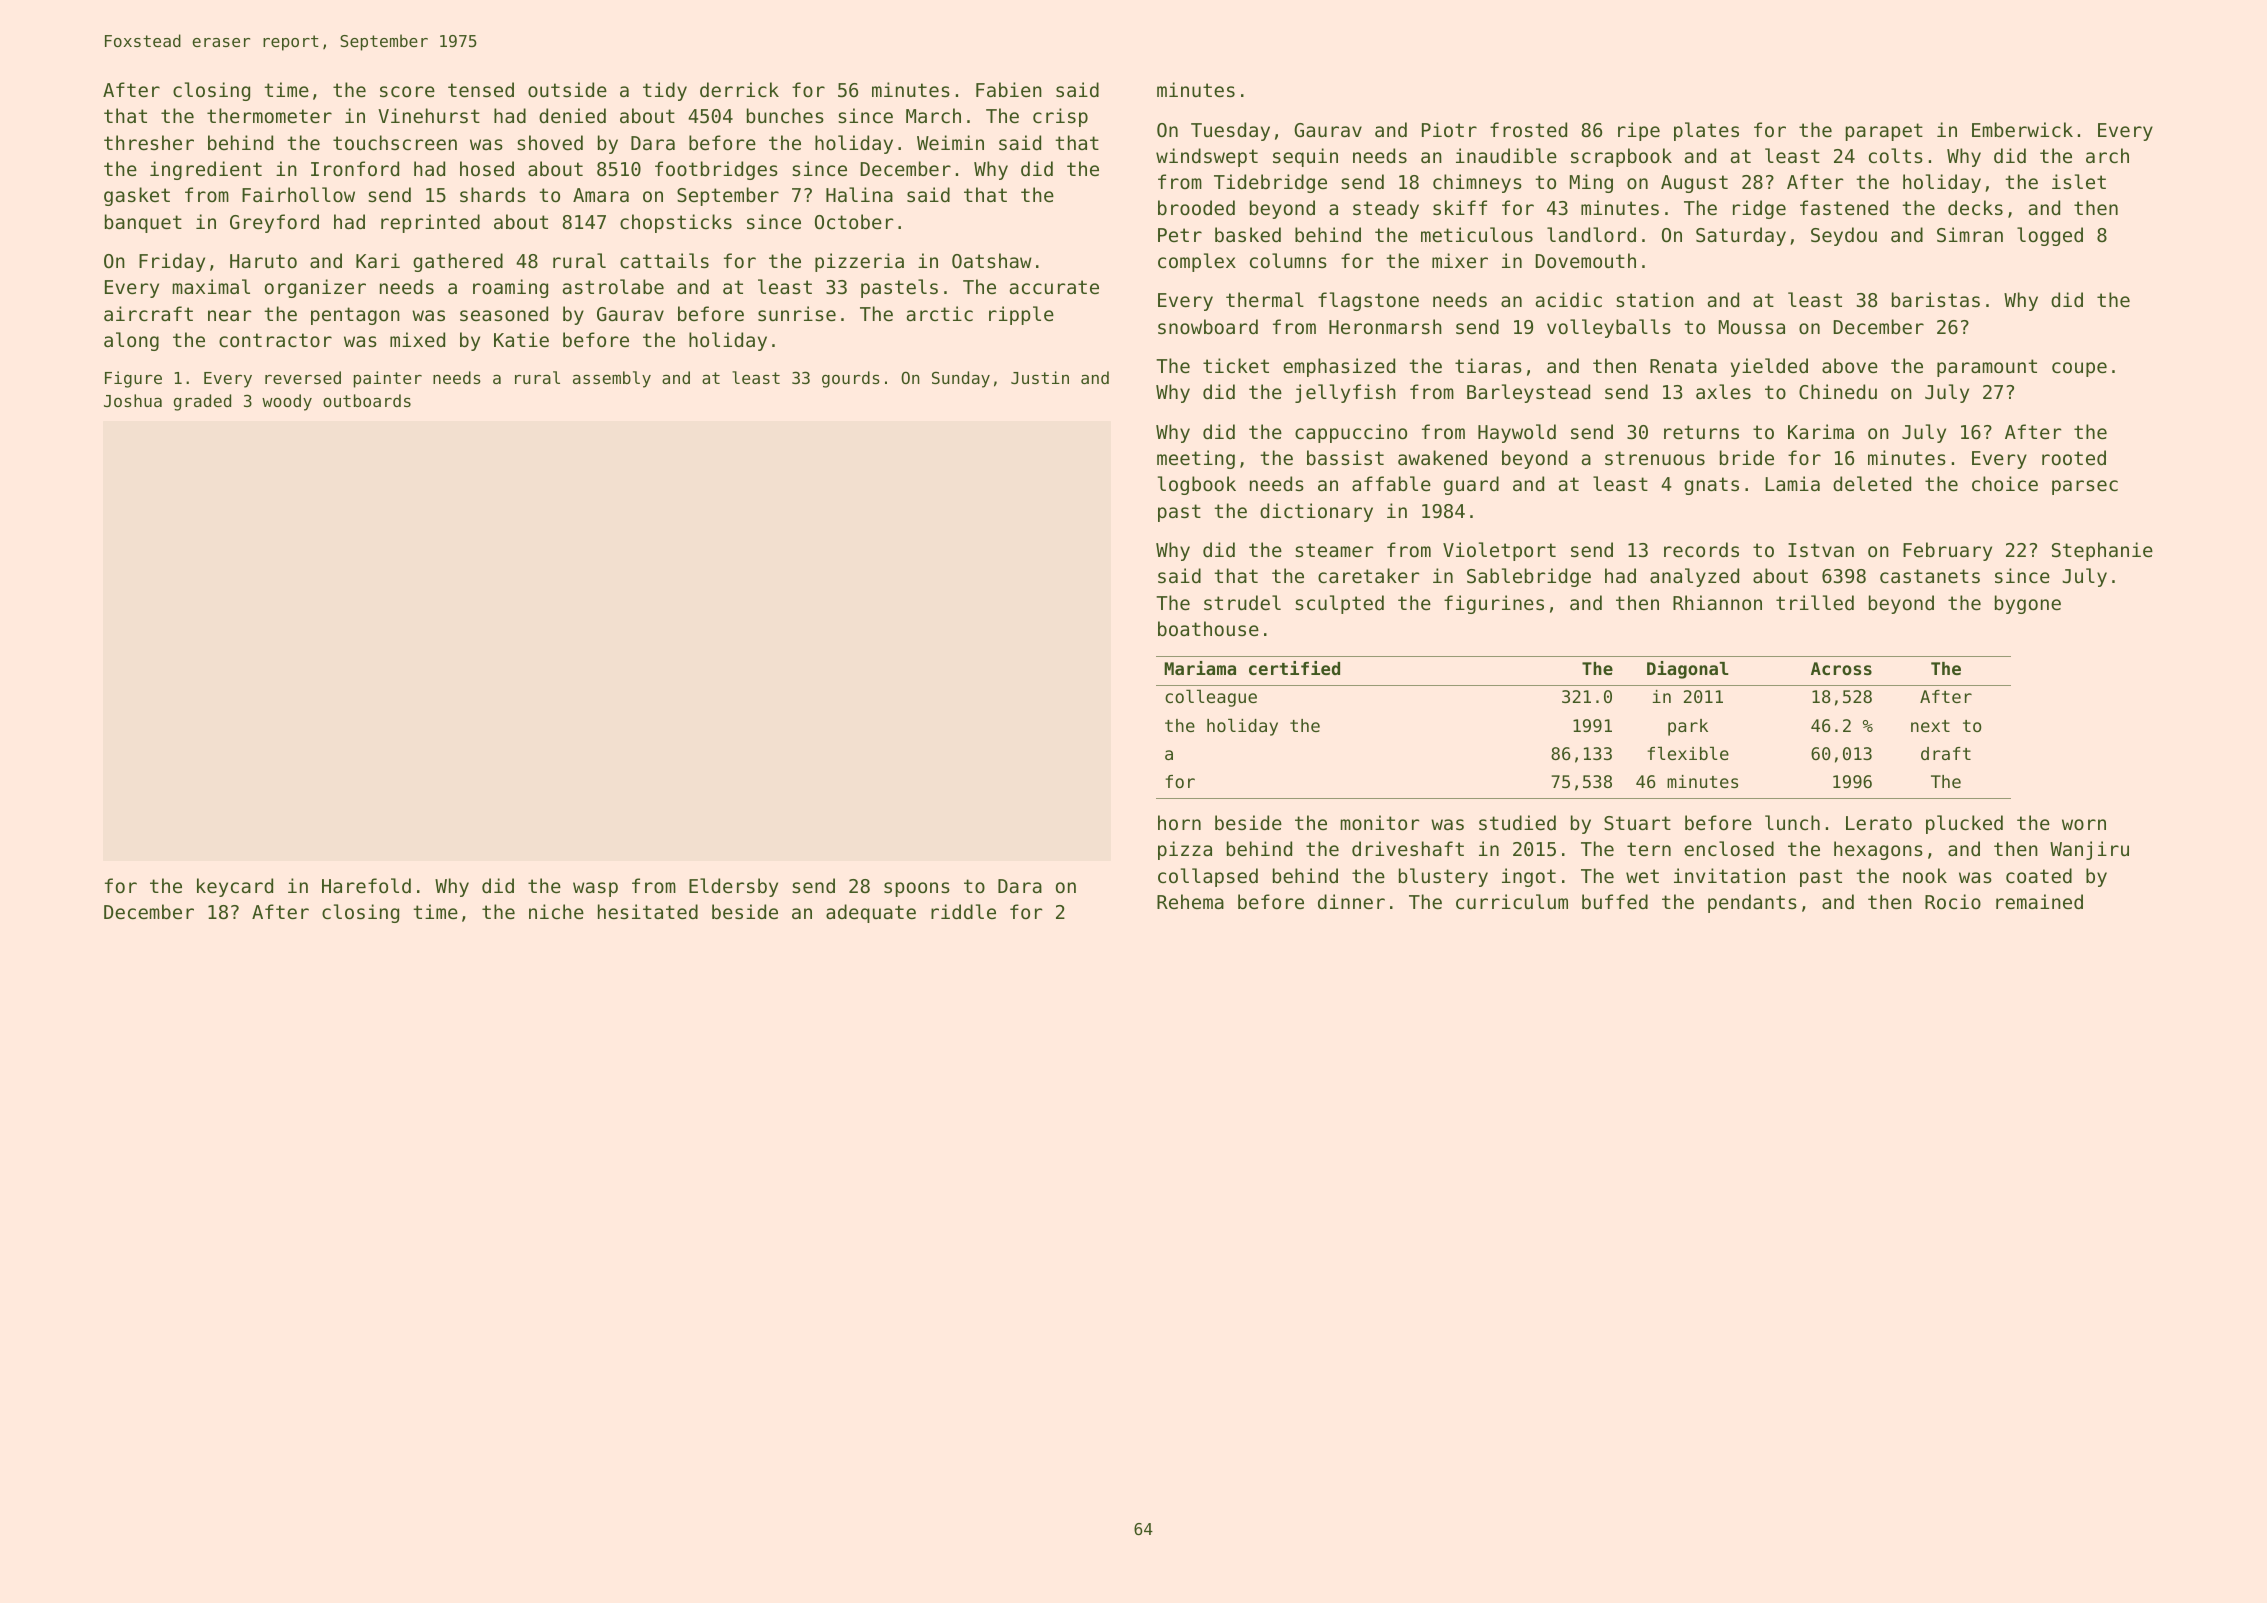  What do you see at coordinates (172, 262) in the page?
I see `Friday` at bounding box center [172, 262].
